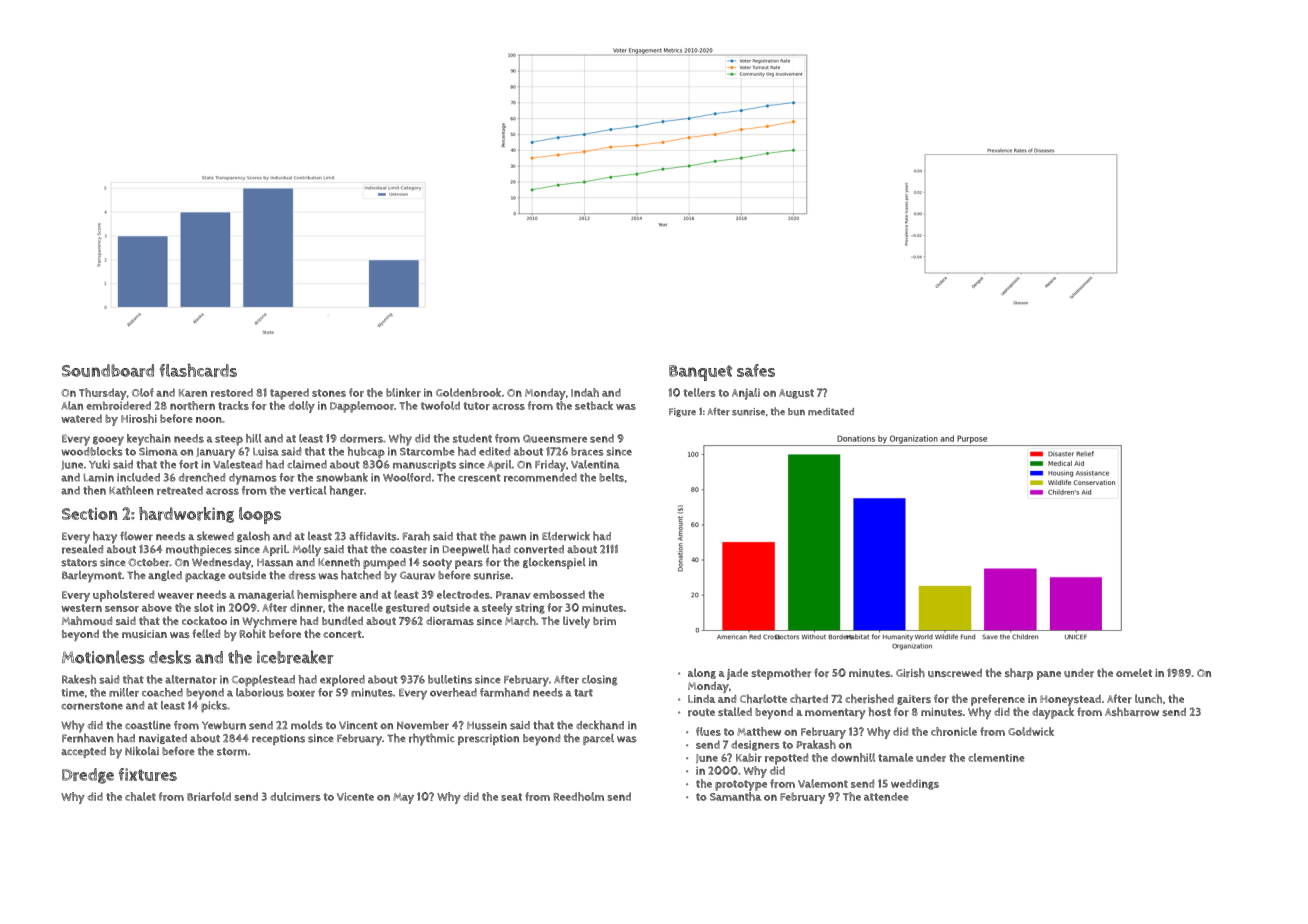  I want to click on meditated, so click(831, 411).
